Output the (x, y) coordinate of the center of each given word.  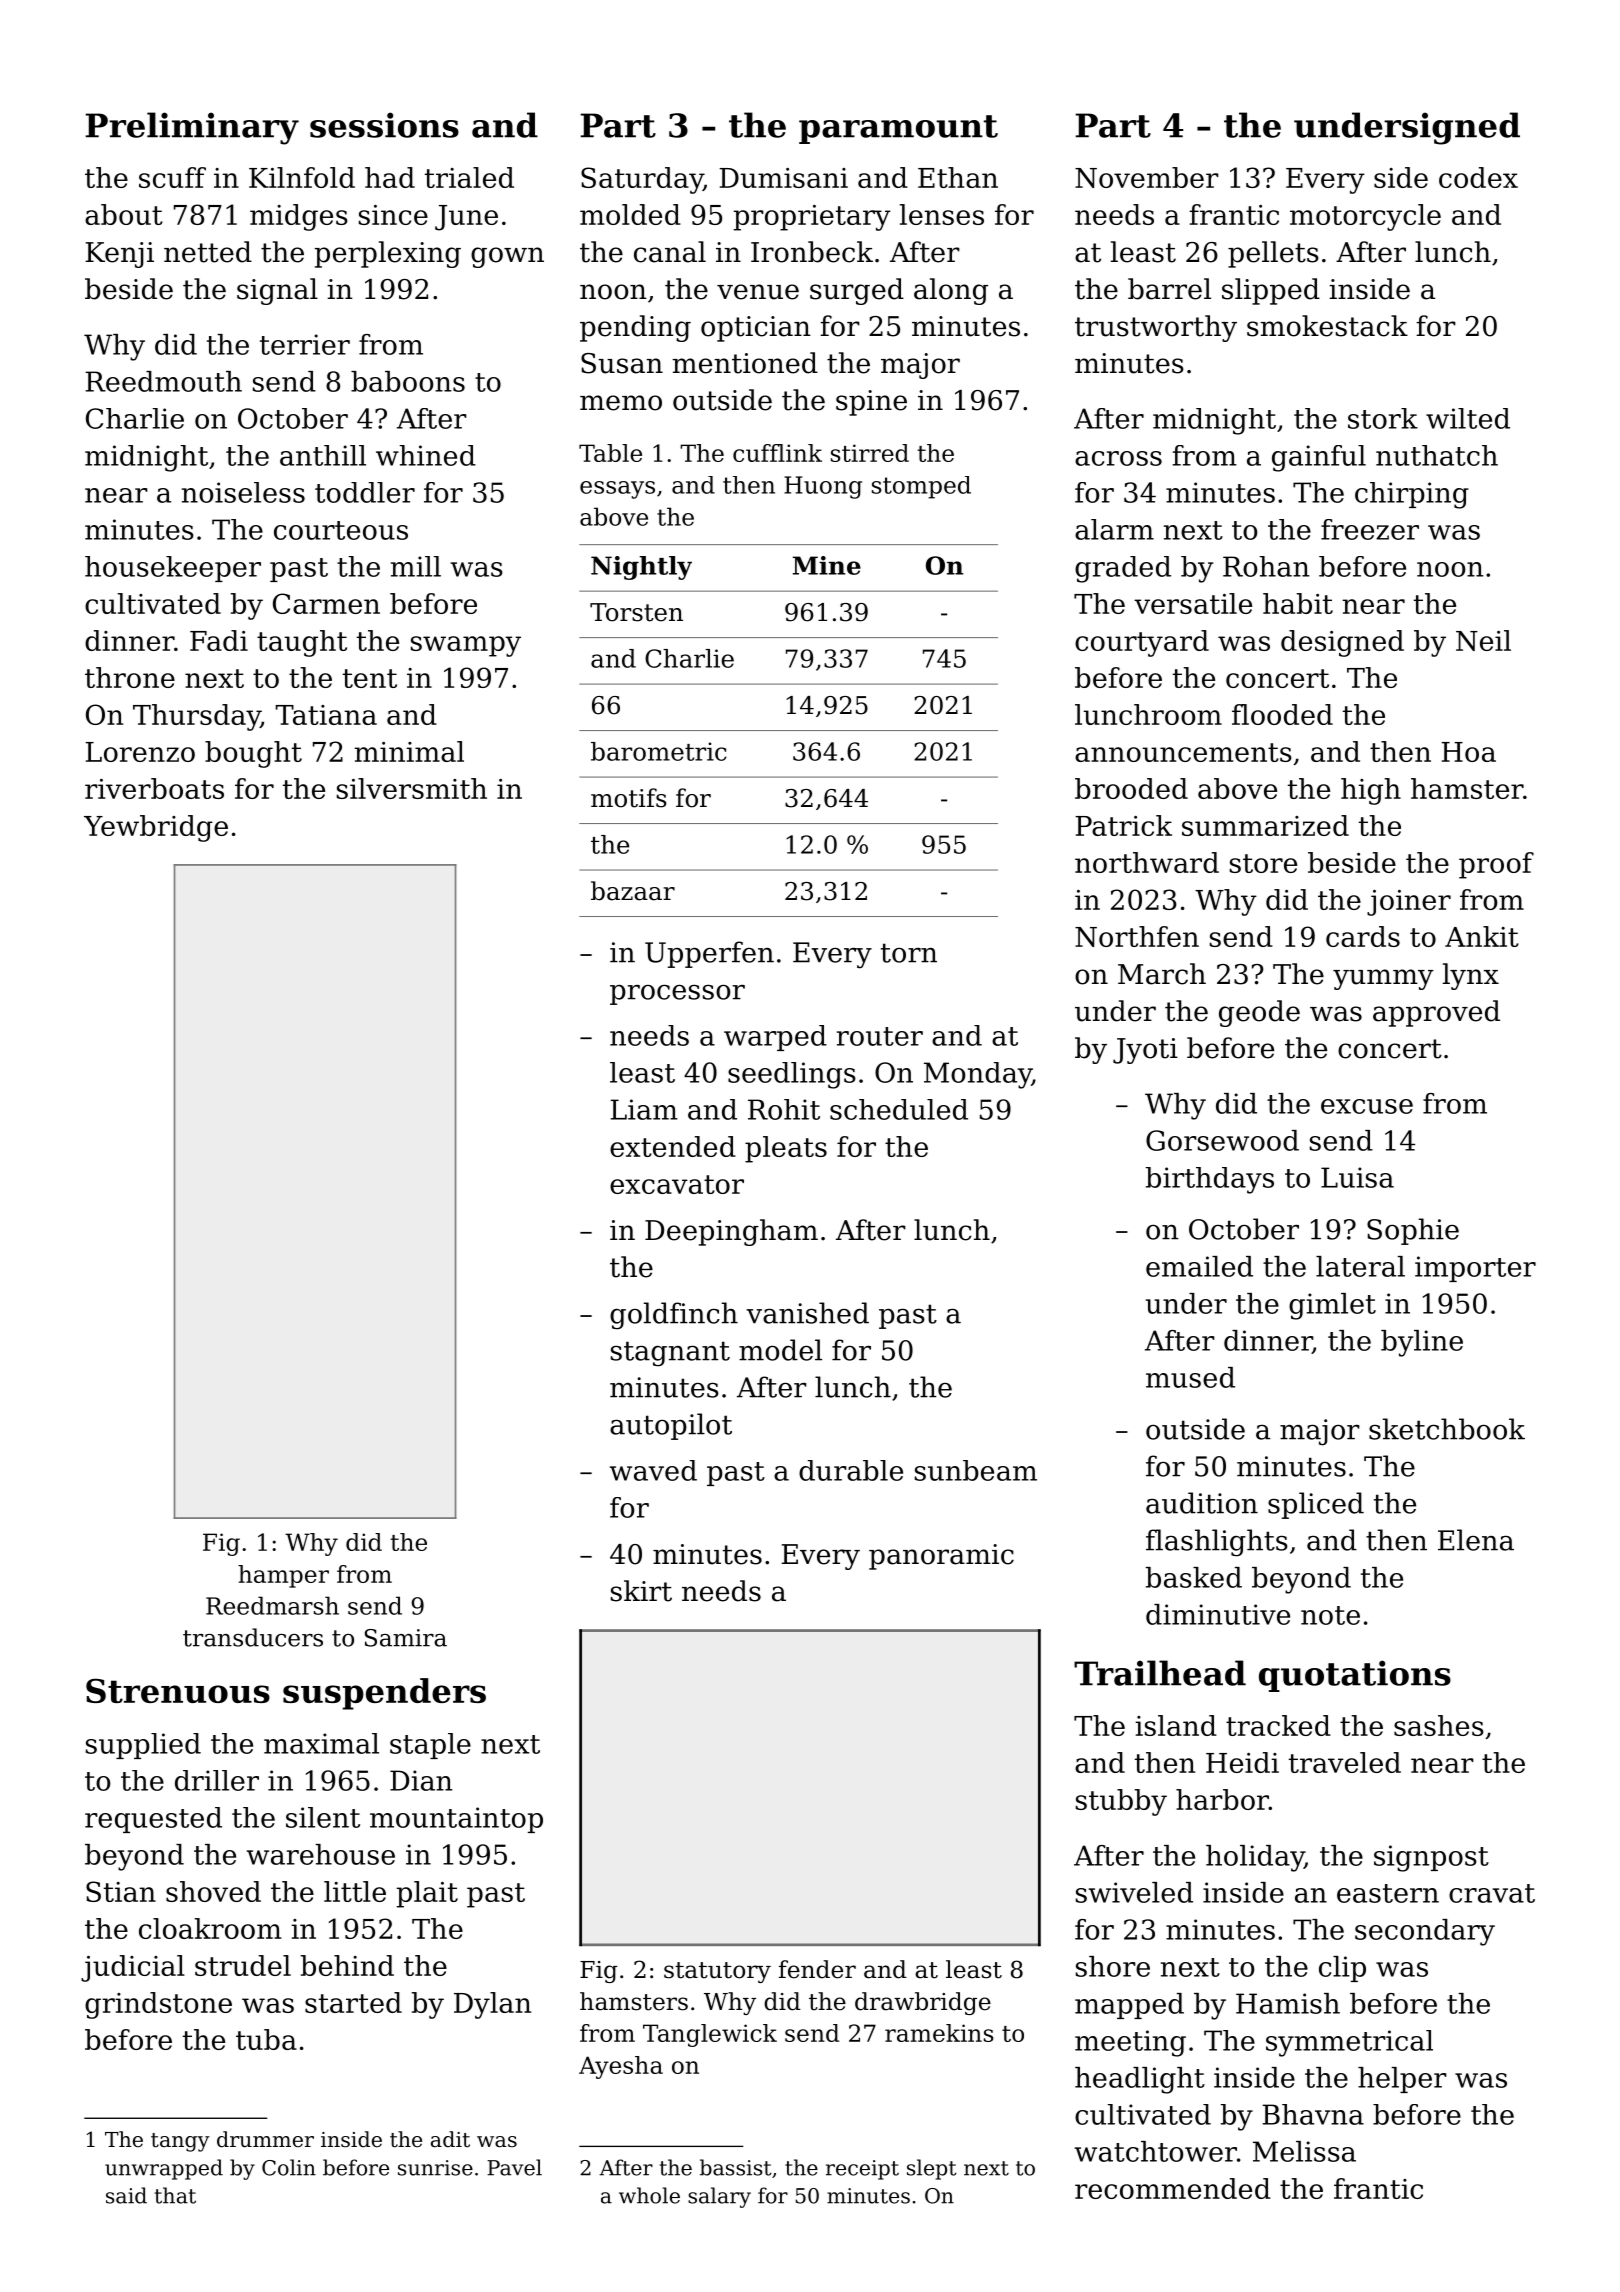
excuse (1367, 1106)
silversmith (412, 788)
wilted (1468, 418)
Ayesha (621, 2067)
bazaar (633, 891)
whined (426, 455)
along (951, 291)
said (126, 2195)
